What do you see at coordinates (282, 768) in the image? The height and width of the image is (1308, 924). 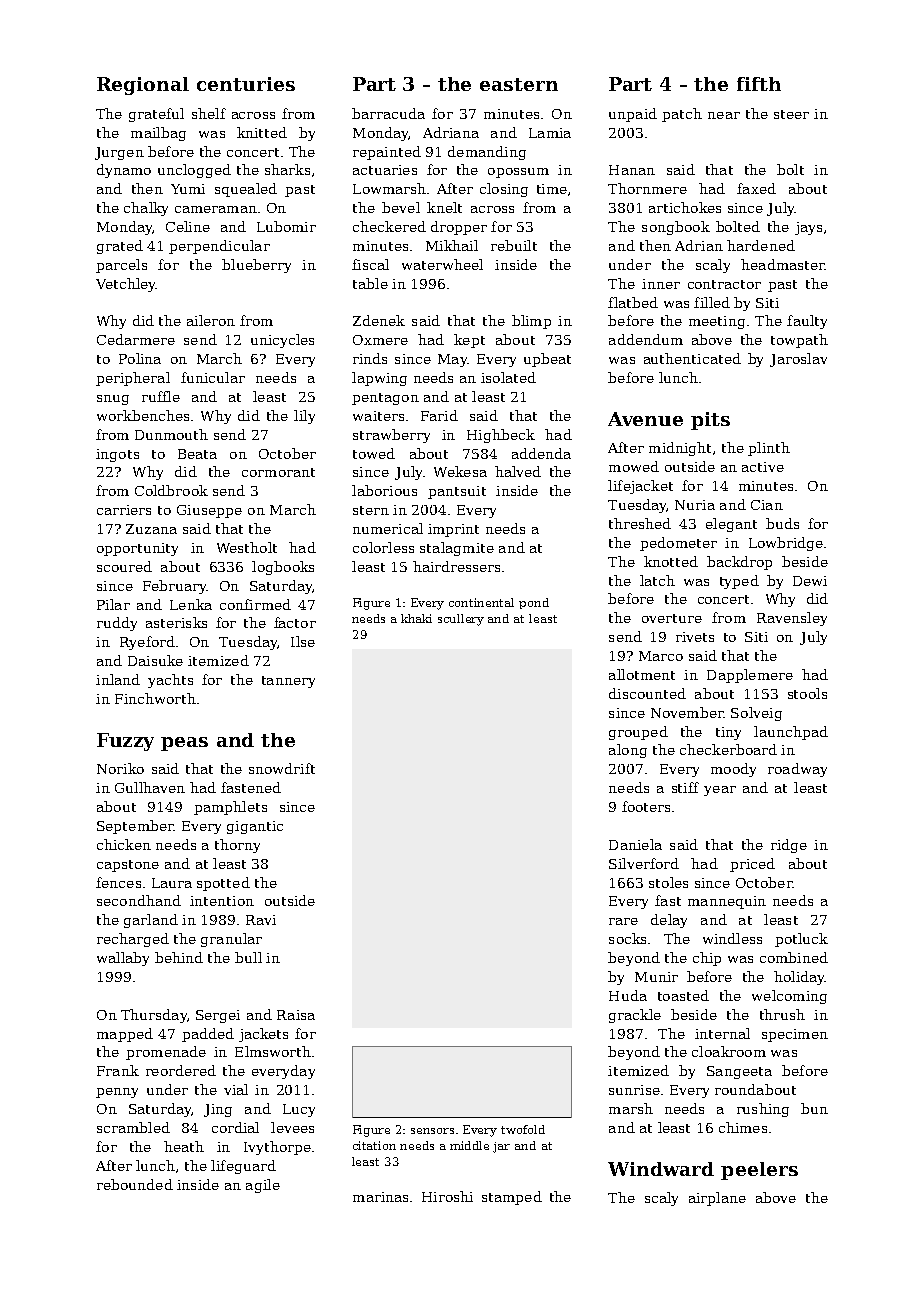 I see `snowdrift` at bounding box center [282, 768].
